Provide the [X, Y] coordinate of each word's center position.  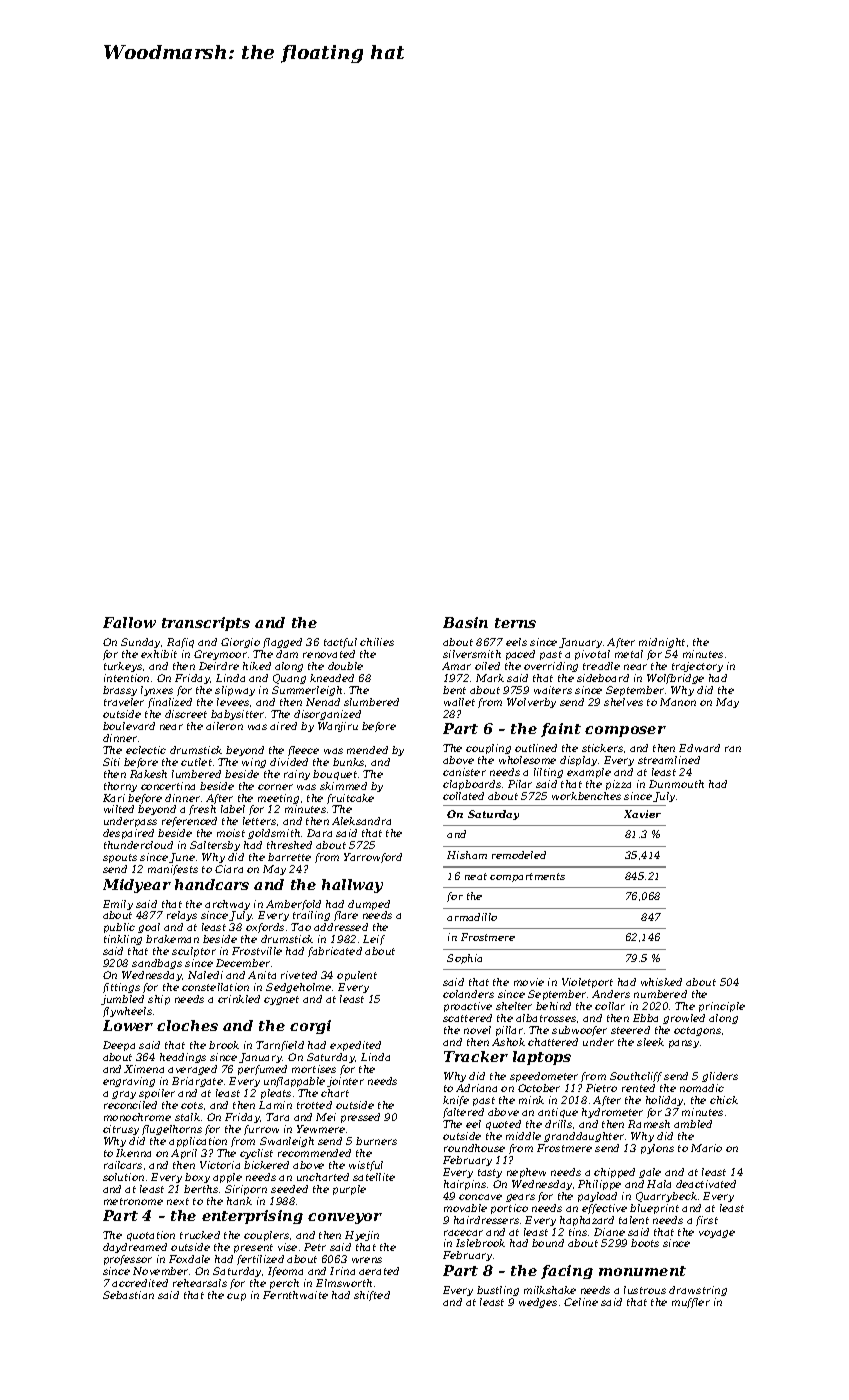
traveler [124, 702]
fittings [121, 988]
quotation [151, 1236]
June [182, 858]
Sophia [464, 959]
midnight [662, 643]
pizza [618, 785]
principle [722, 1007]
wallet [459, 702]
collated [463, 796]
